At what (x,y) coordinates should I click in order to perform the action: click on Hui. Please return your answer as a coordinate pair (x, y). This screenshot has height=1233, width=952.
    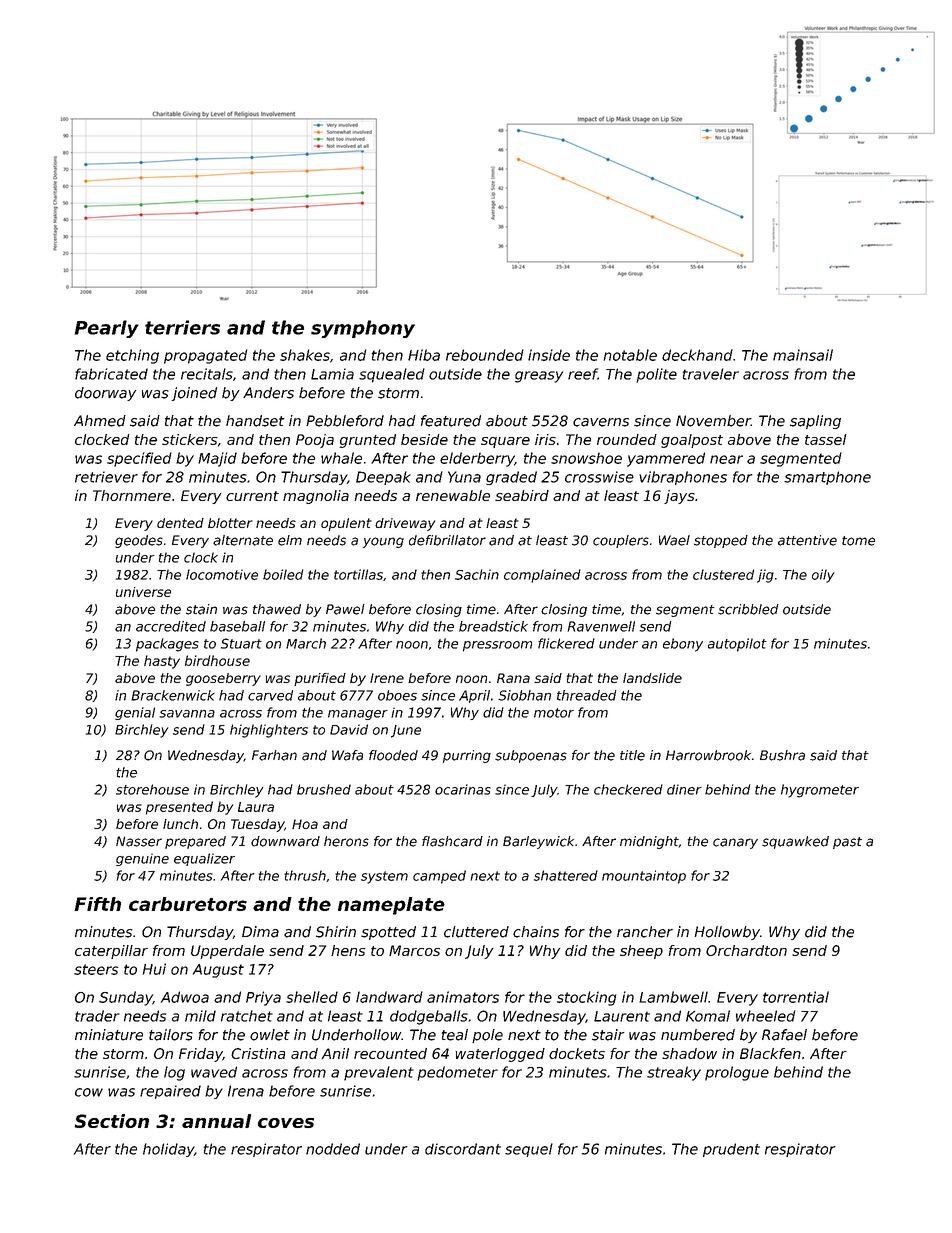
    Looking at the image, I should click on (154, 969).
